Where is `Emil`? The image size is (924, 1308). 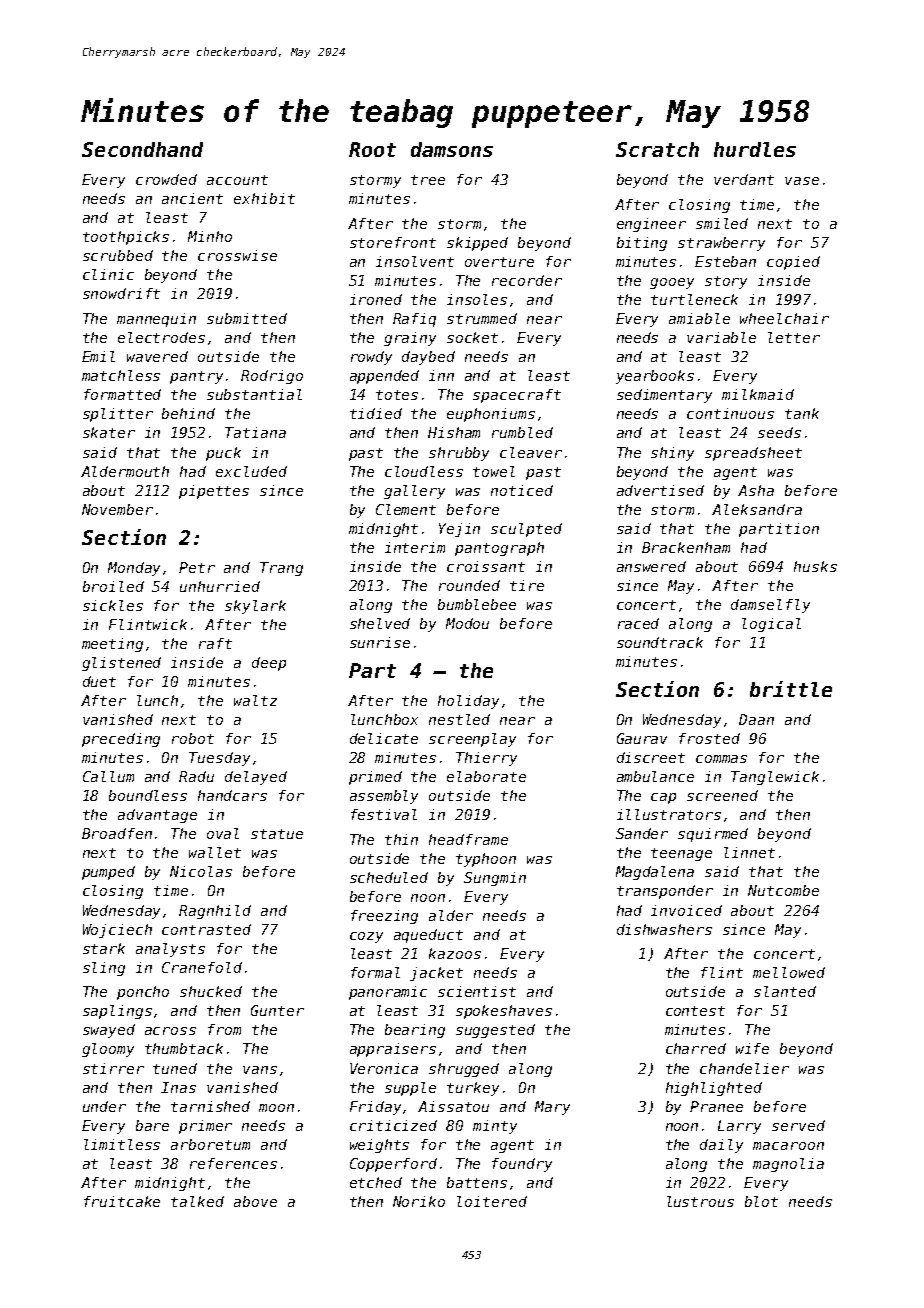
Emil is located at coordinates (98, 356).
